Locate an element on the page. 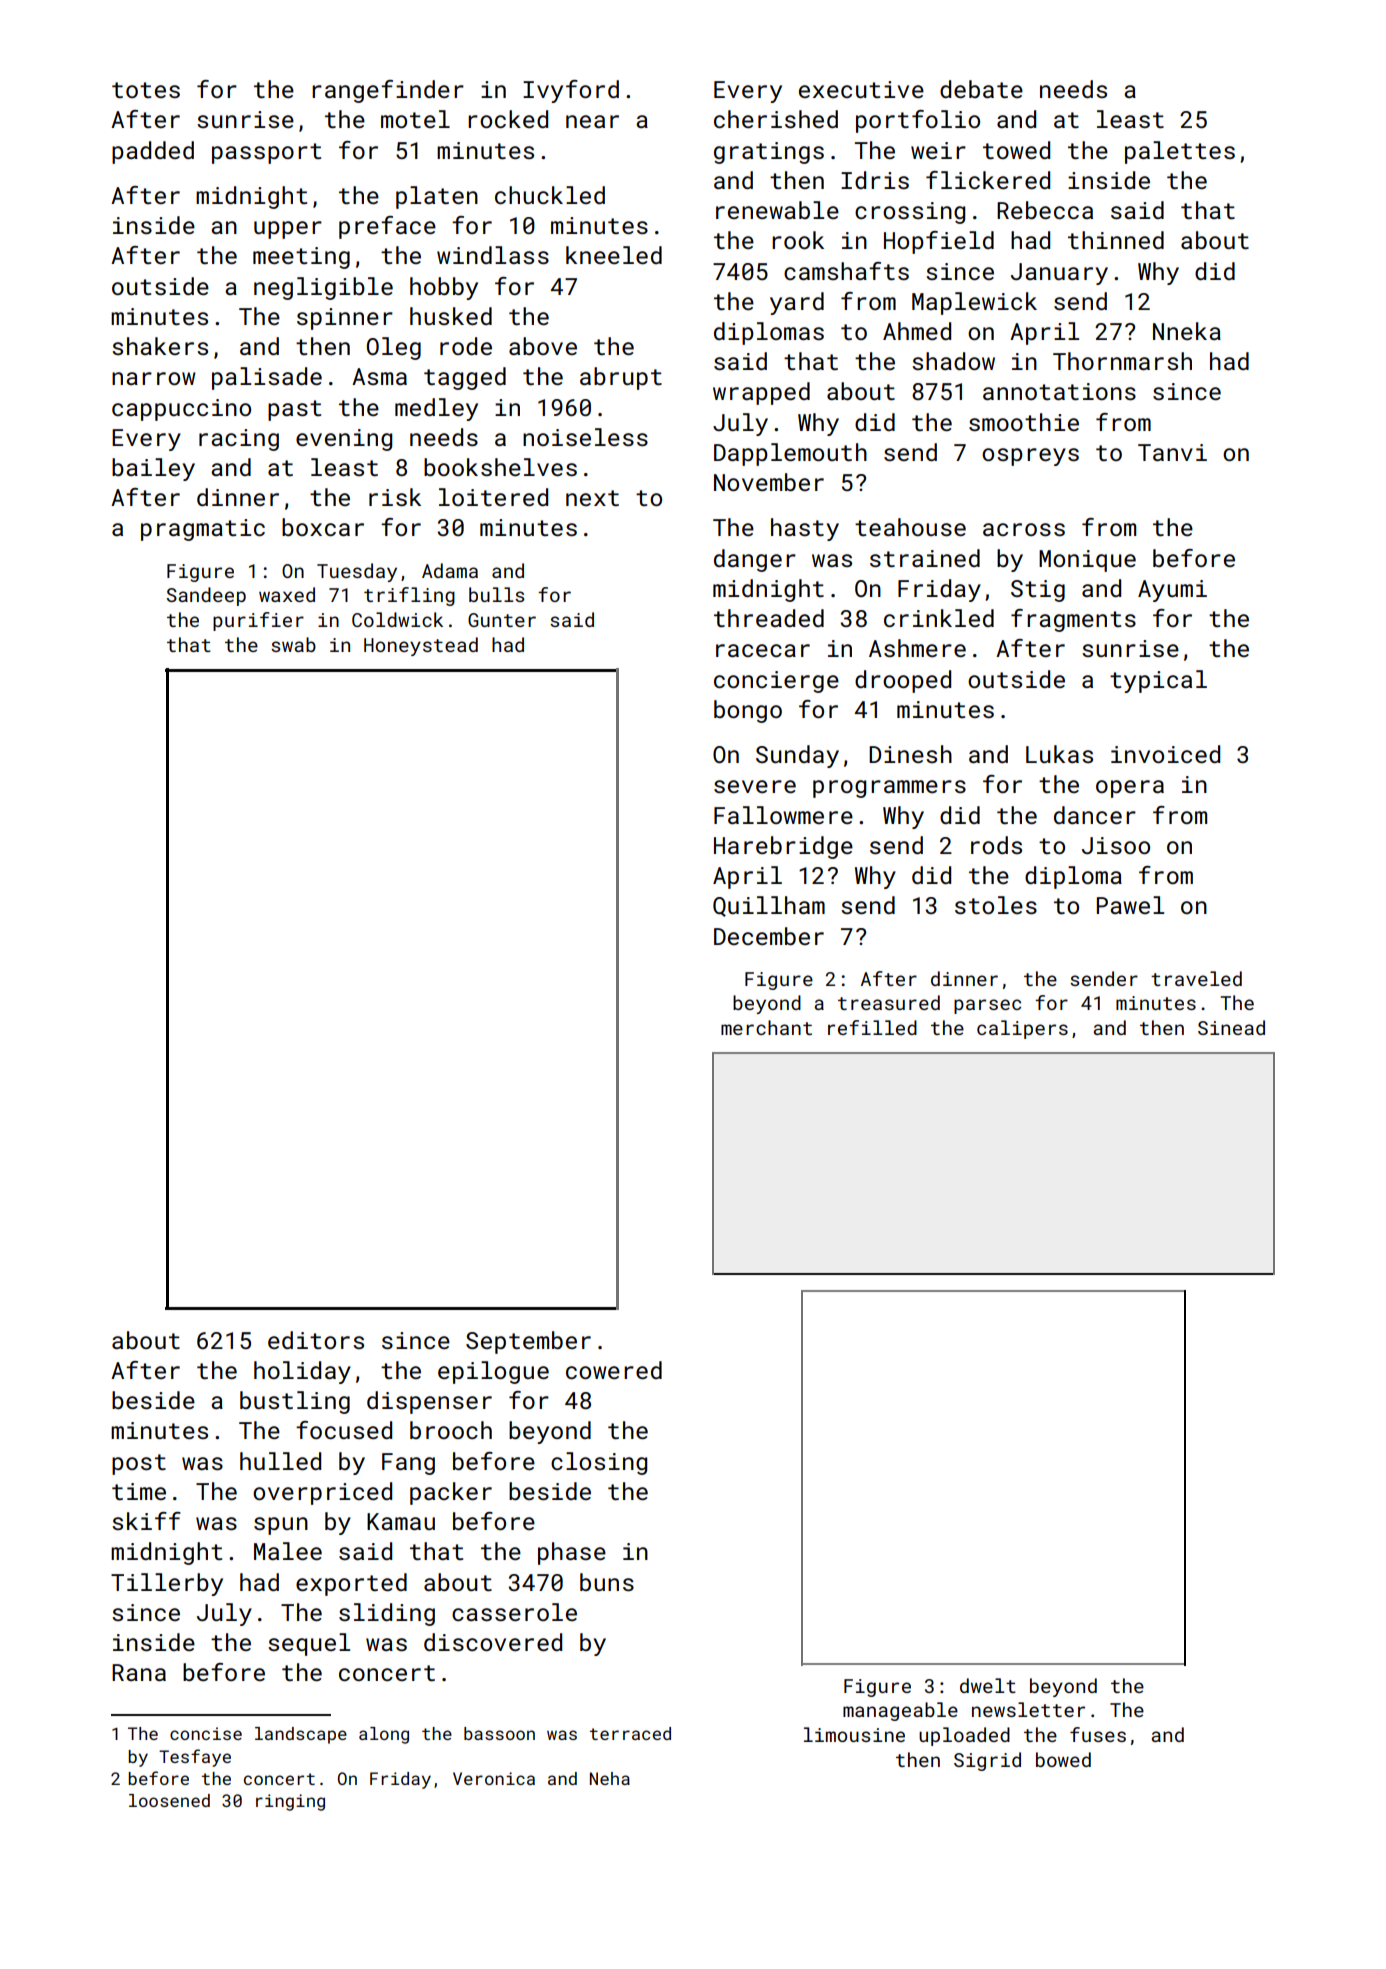 Image resolution: width=1386 pixels, height=1969 pixels. swab is located at coordinates (293, 644).
